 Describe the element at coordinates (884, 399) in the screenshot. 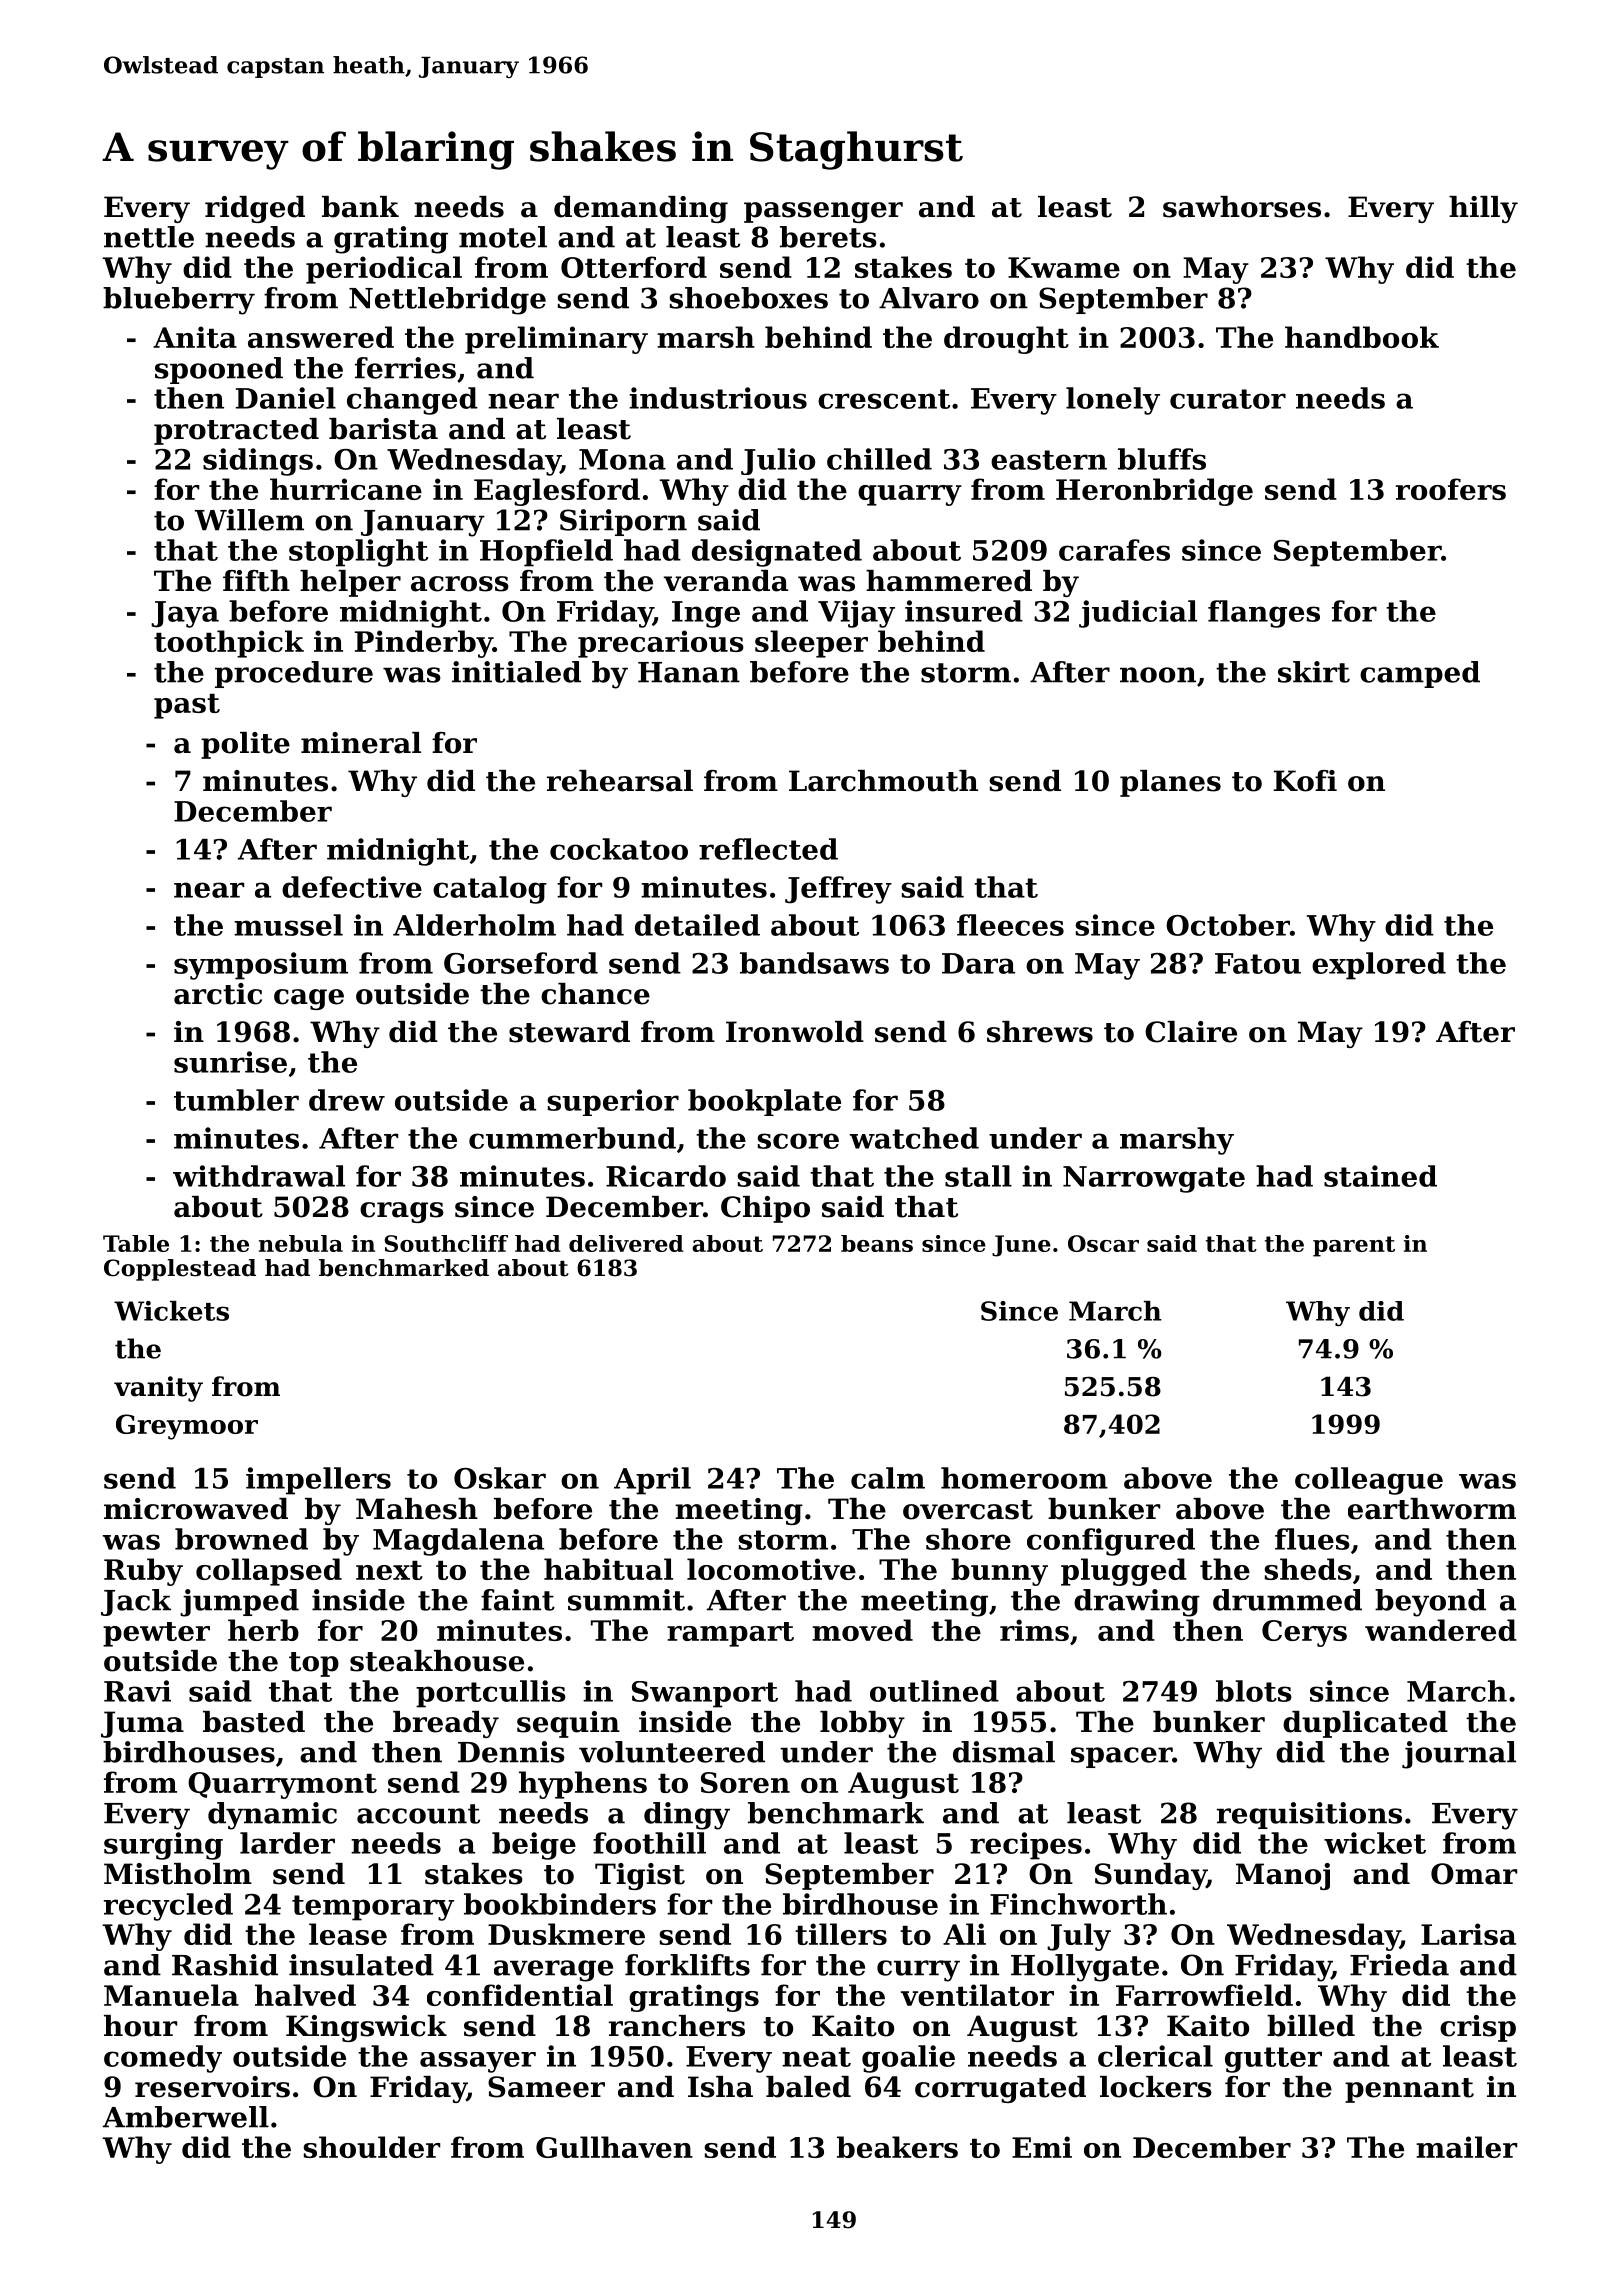

I see `crescent` at that location.
